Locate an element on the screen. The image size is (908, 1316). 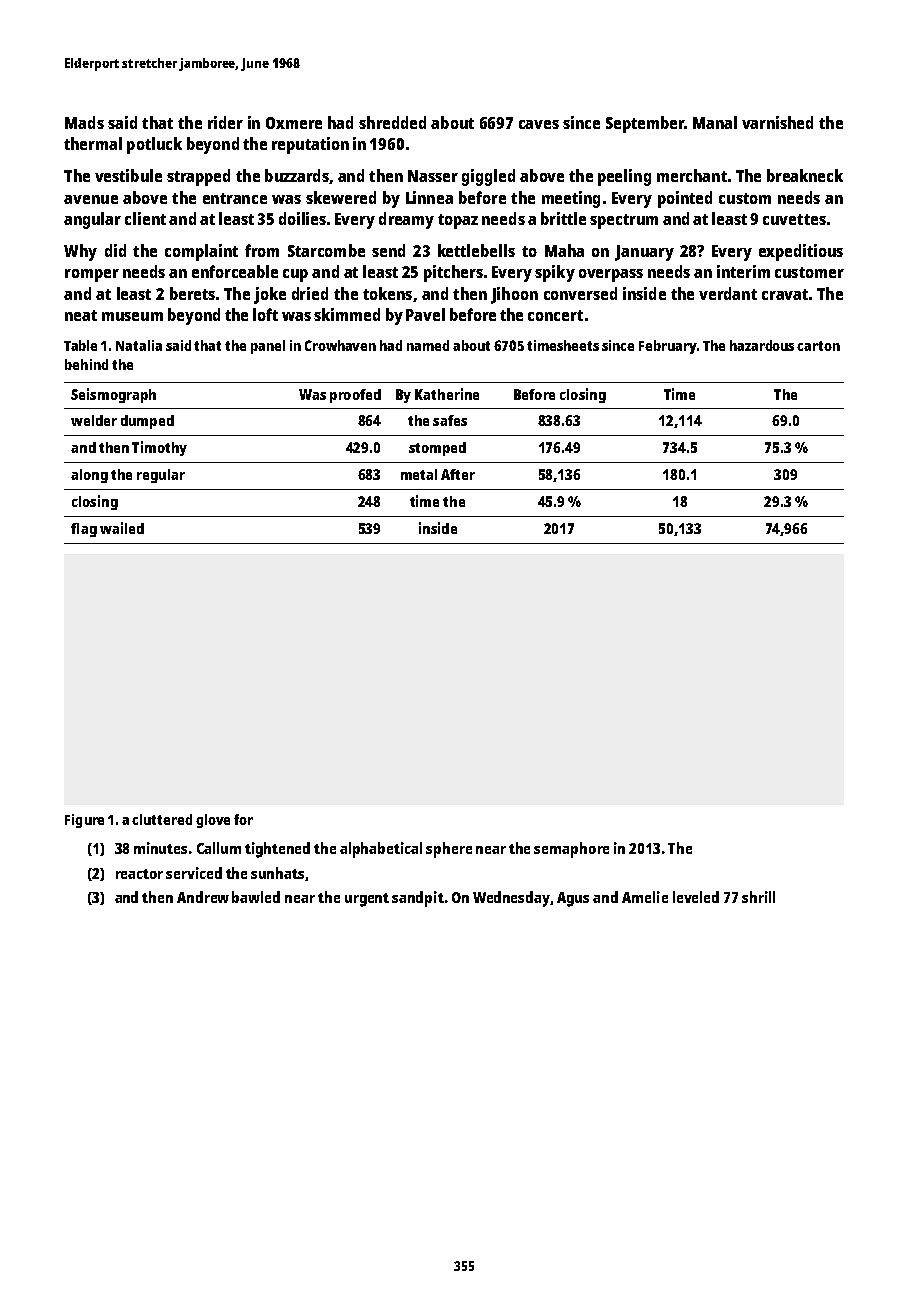
Seismograph is located at coordinates (113, 395).
